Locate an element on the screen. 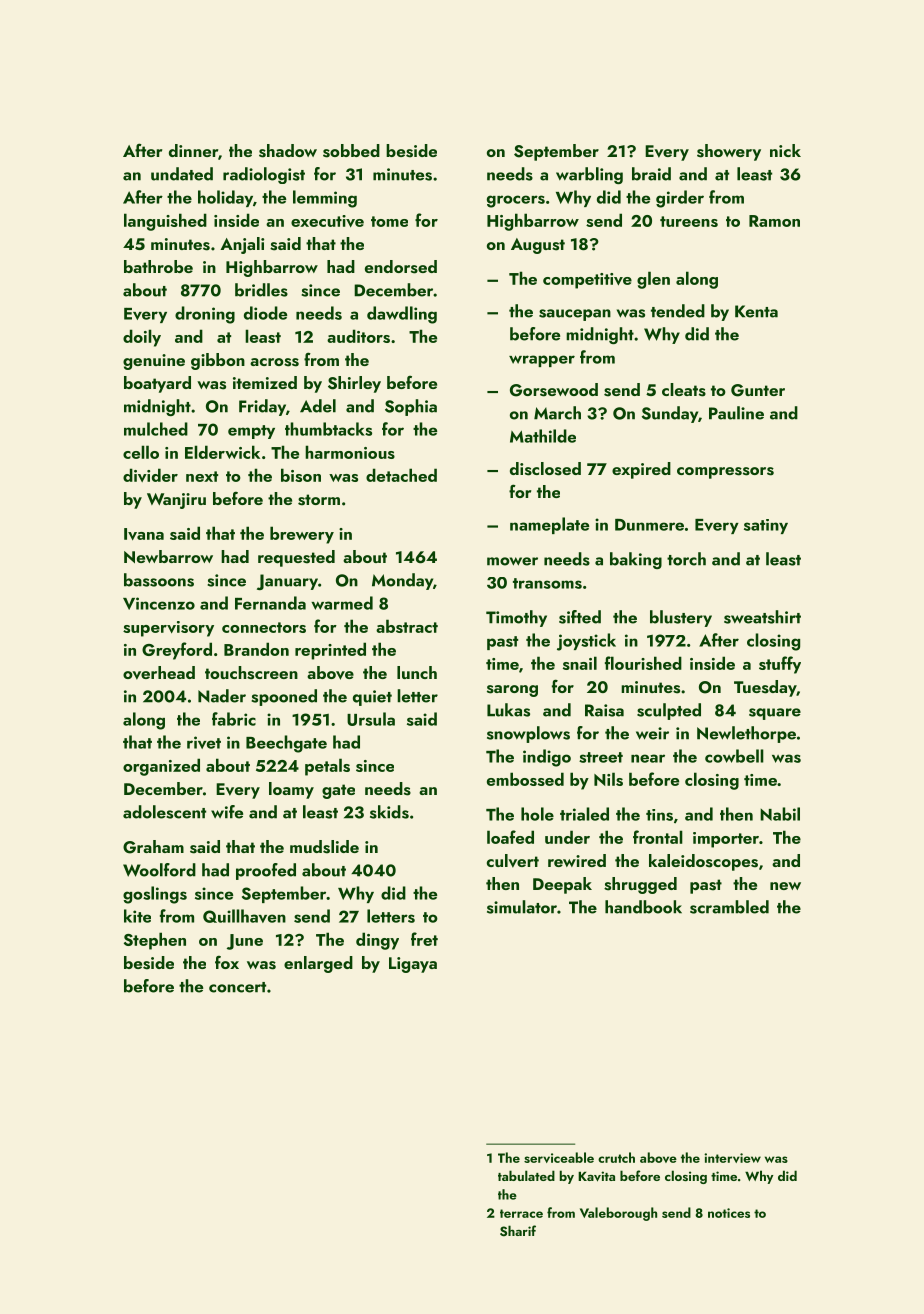  concert is located at coordinates (237, 987).
